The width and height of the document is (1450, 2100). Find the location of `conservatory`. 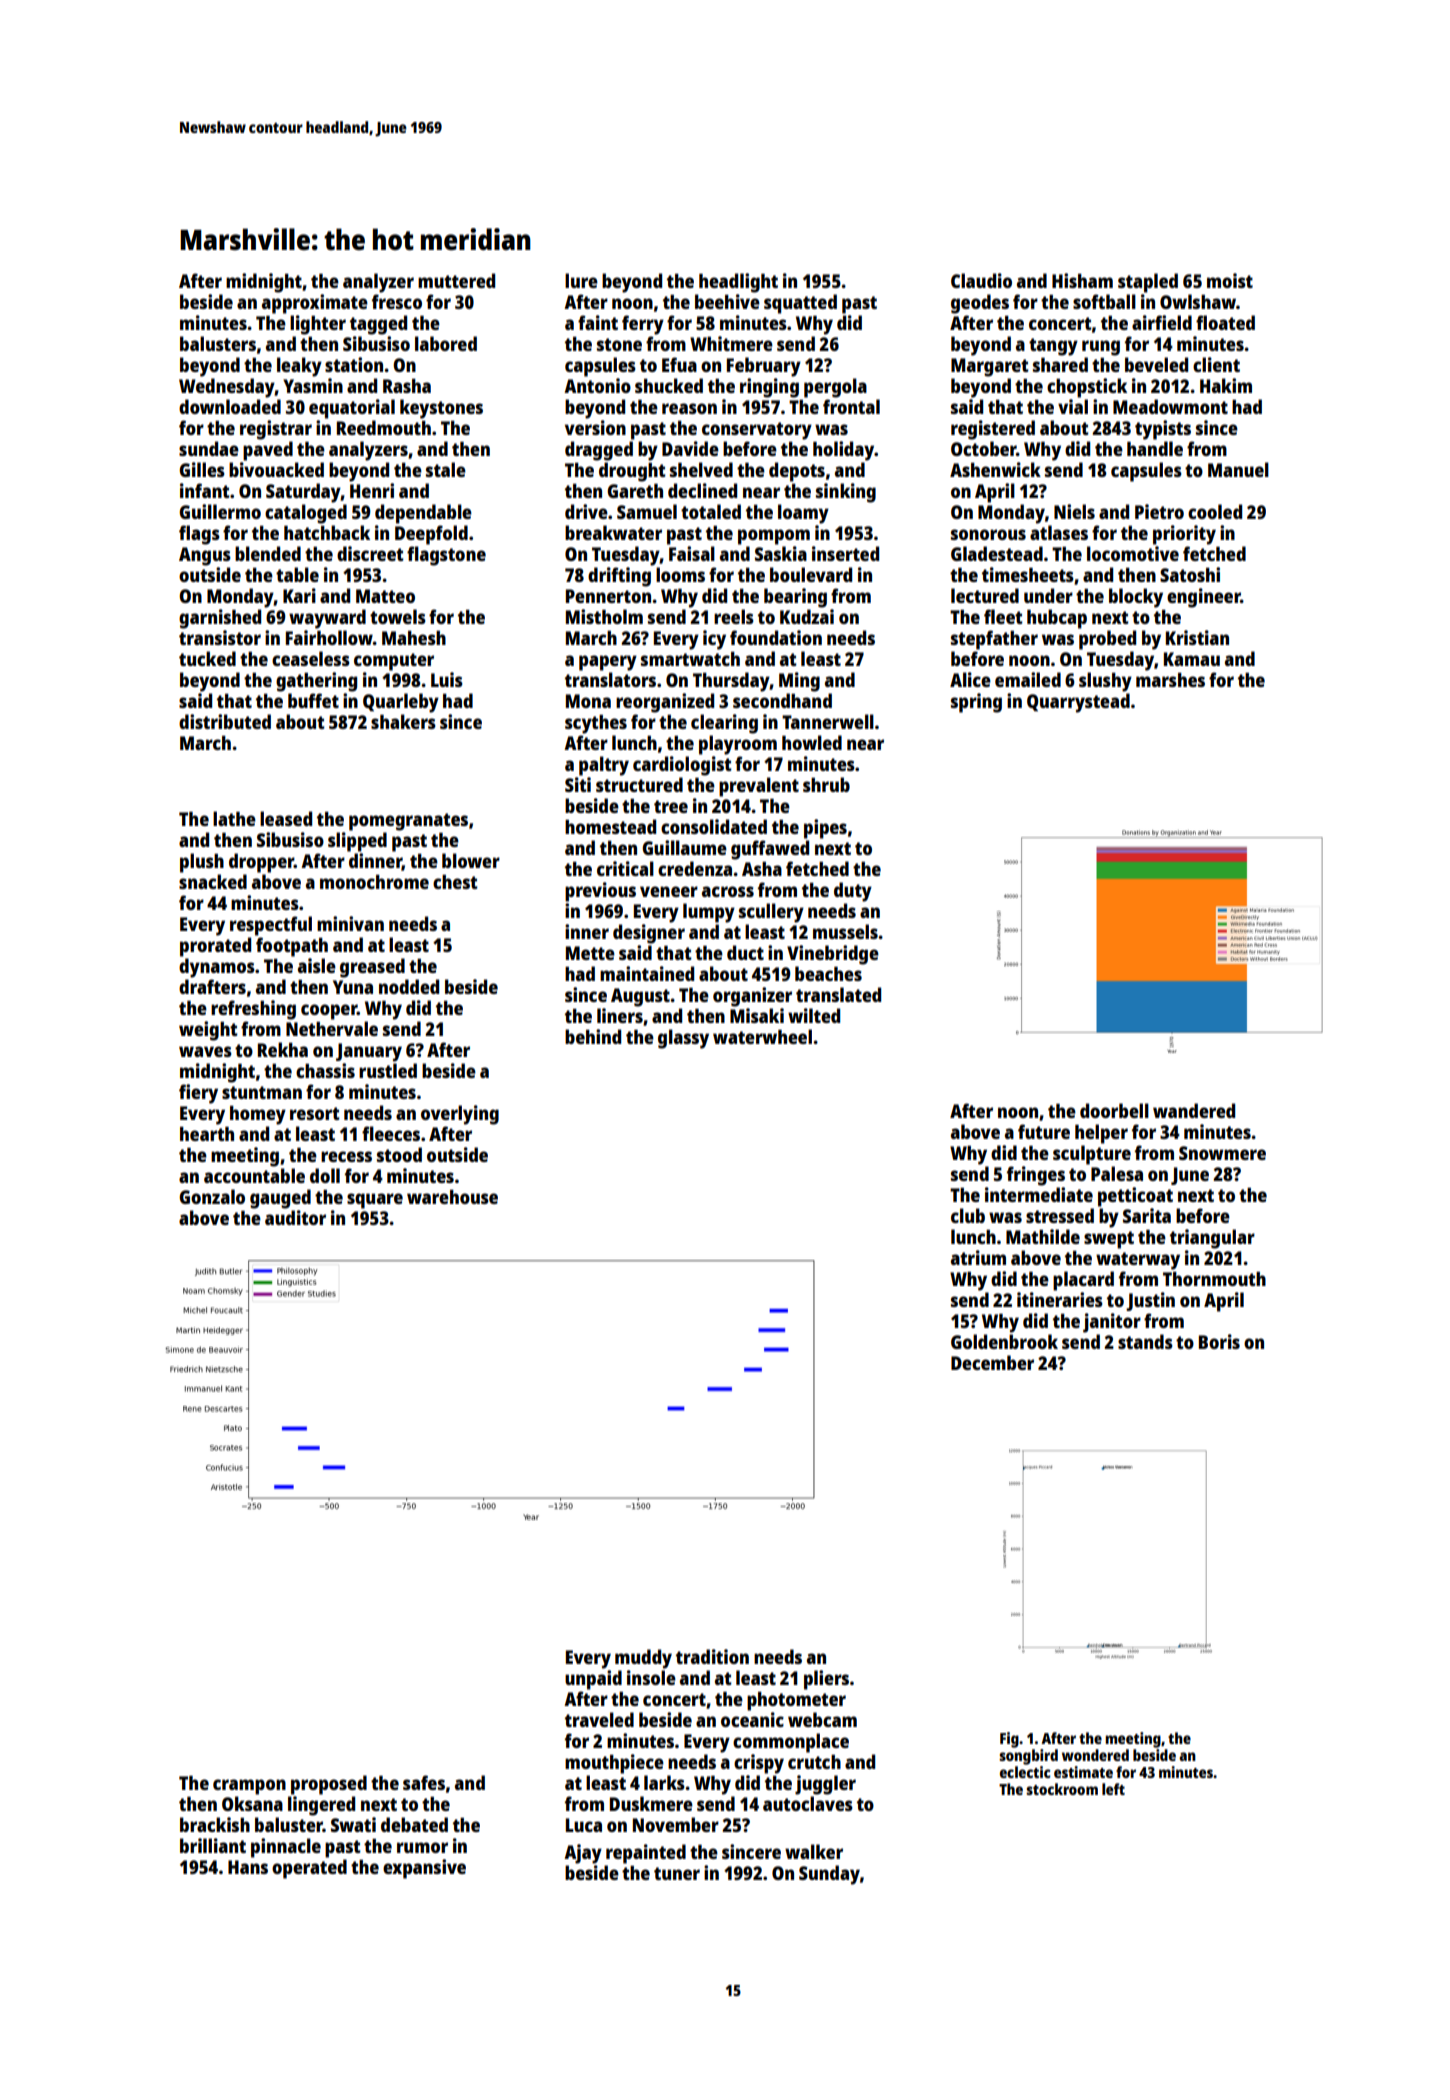

conservatory is located at coordinates (757, 431).
